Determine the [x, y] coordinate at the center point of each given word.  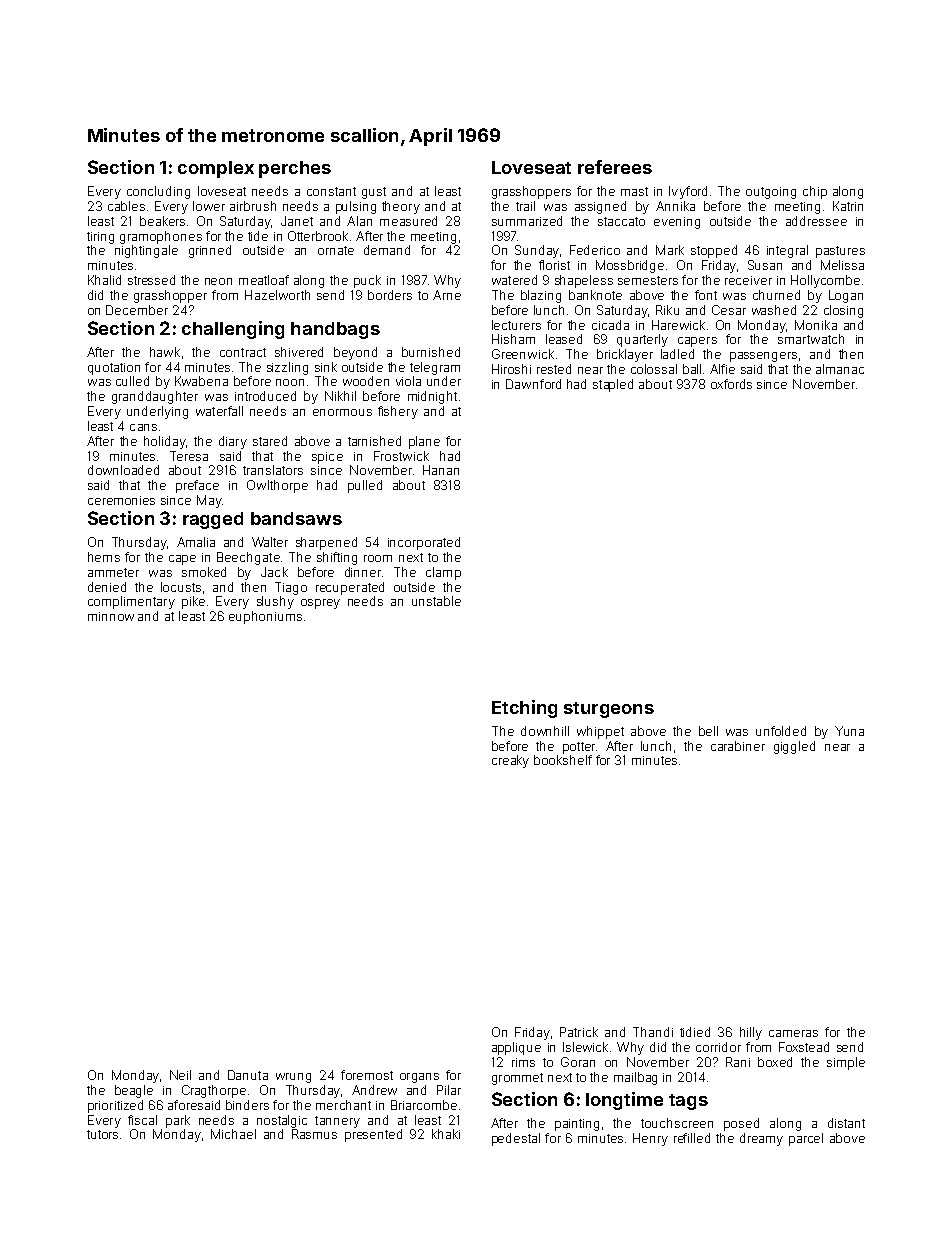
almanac [840, 369]
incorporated [424, 543]
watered [514, 280]
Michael [233, 1134]
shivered [299, 352]
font [706, 295]
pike [193, 602]
